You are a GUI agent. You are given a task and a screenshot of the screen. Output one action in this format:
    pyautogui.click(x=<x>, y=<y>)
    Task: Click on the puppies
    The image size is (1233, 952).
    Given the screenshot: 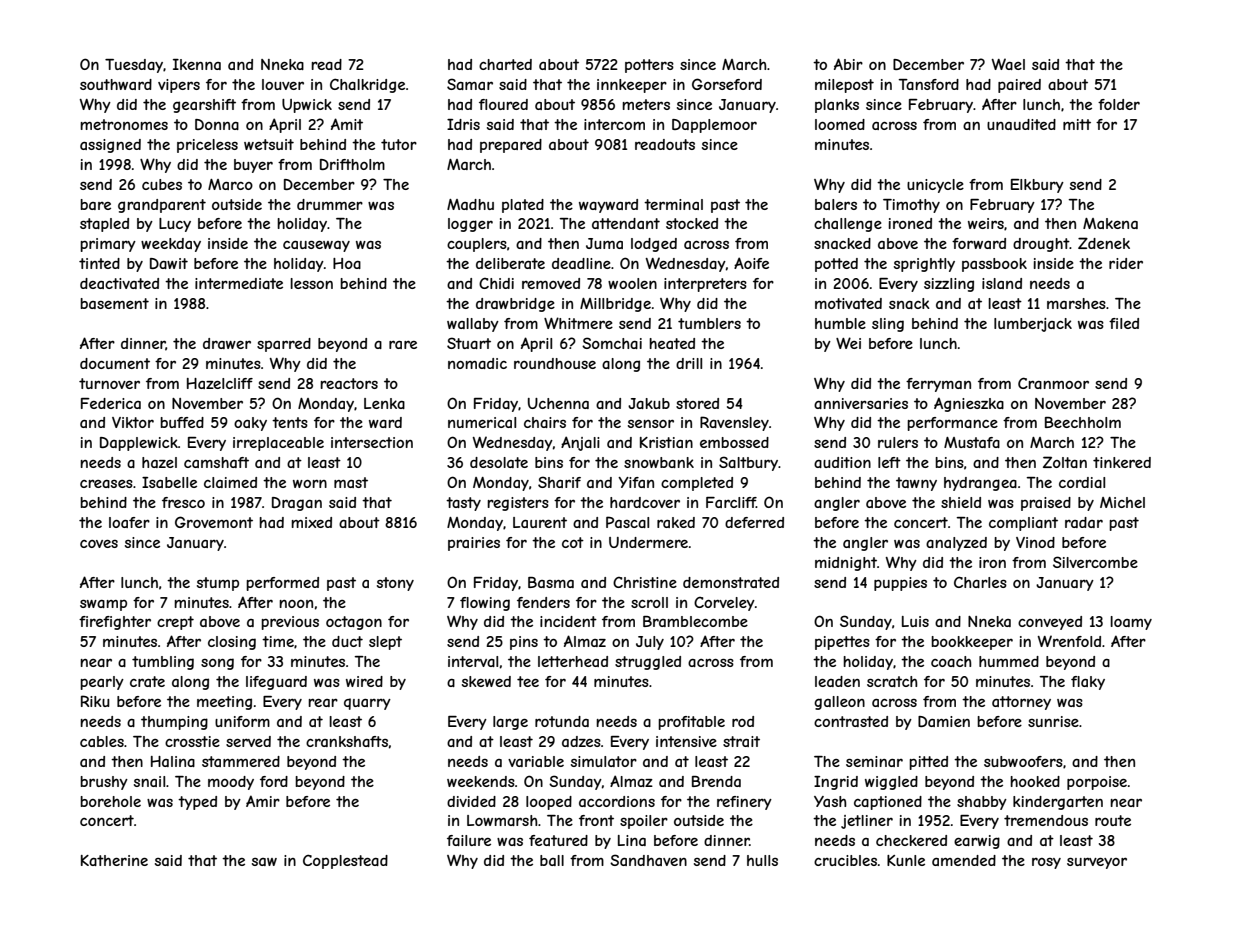 What is the action you would take?
    pyautogui.click(x=900, y=584)
